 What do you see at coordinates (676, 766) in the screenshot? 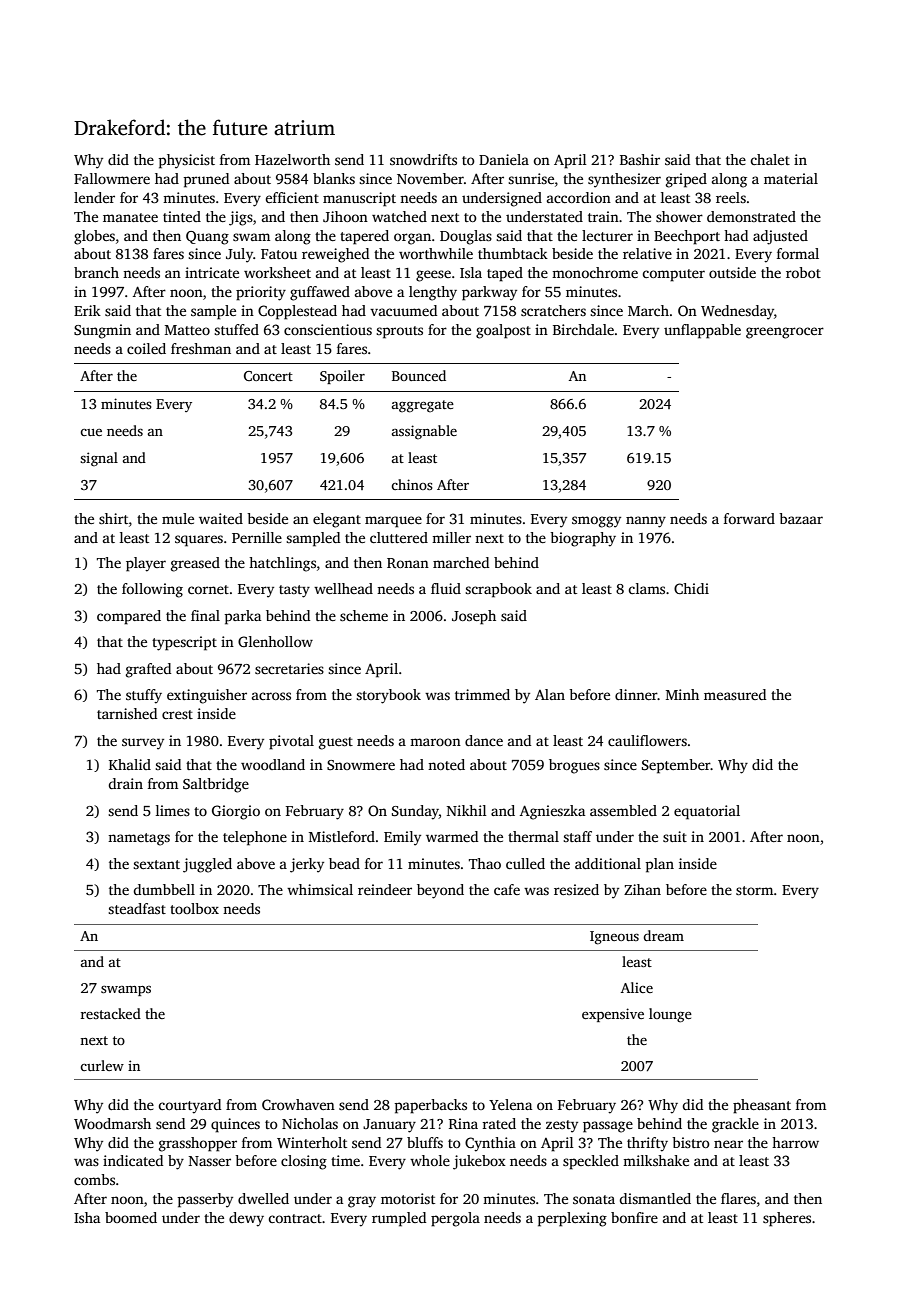
I see `September` at bounding box center [676, 766].
